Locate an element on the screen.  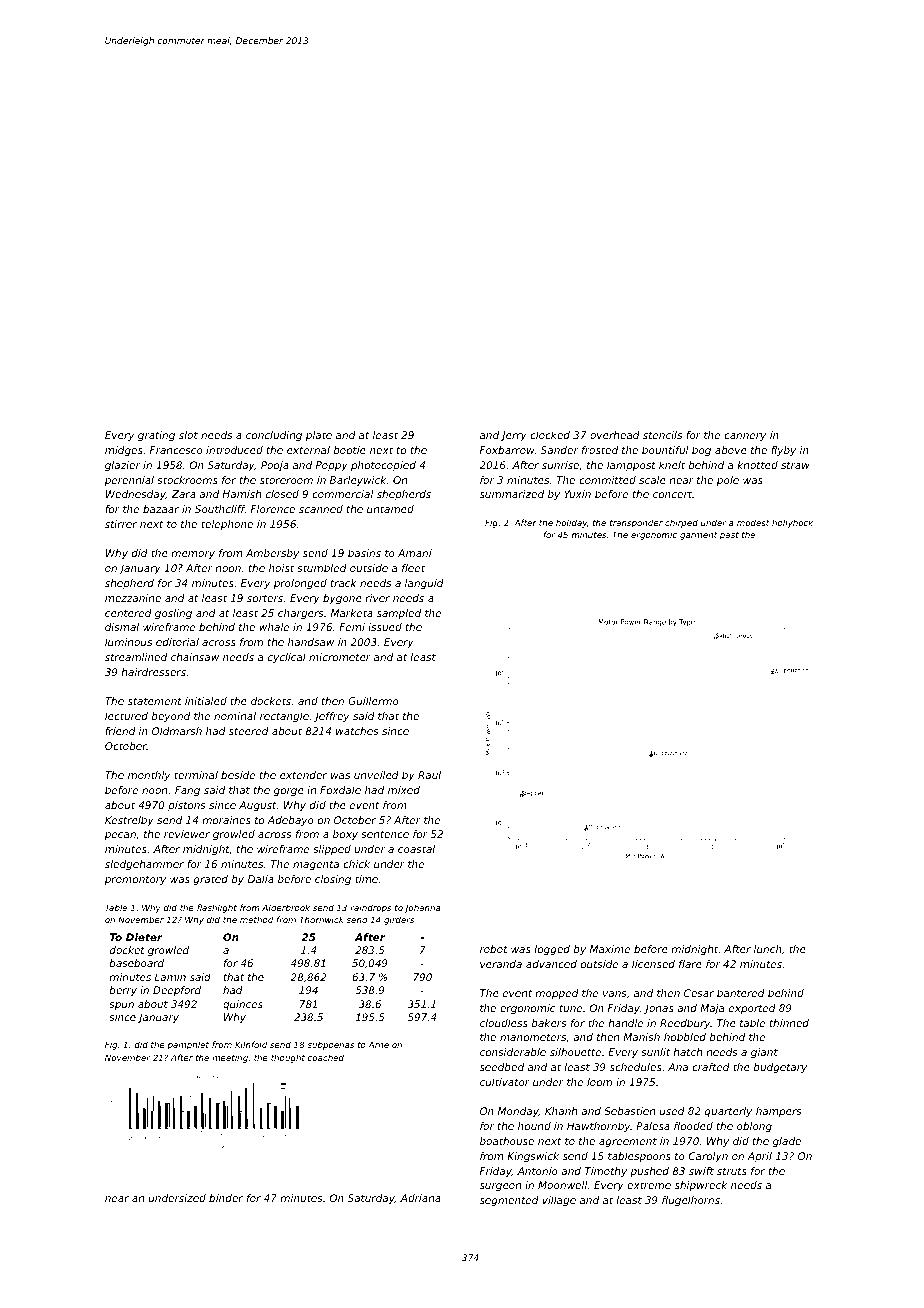
friend is located at coordinates (120, 731).
